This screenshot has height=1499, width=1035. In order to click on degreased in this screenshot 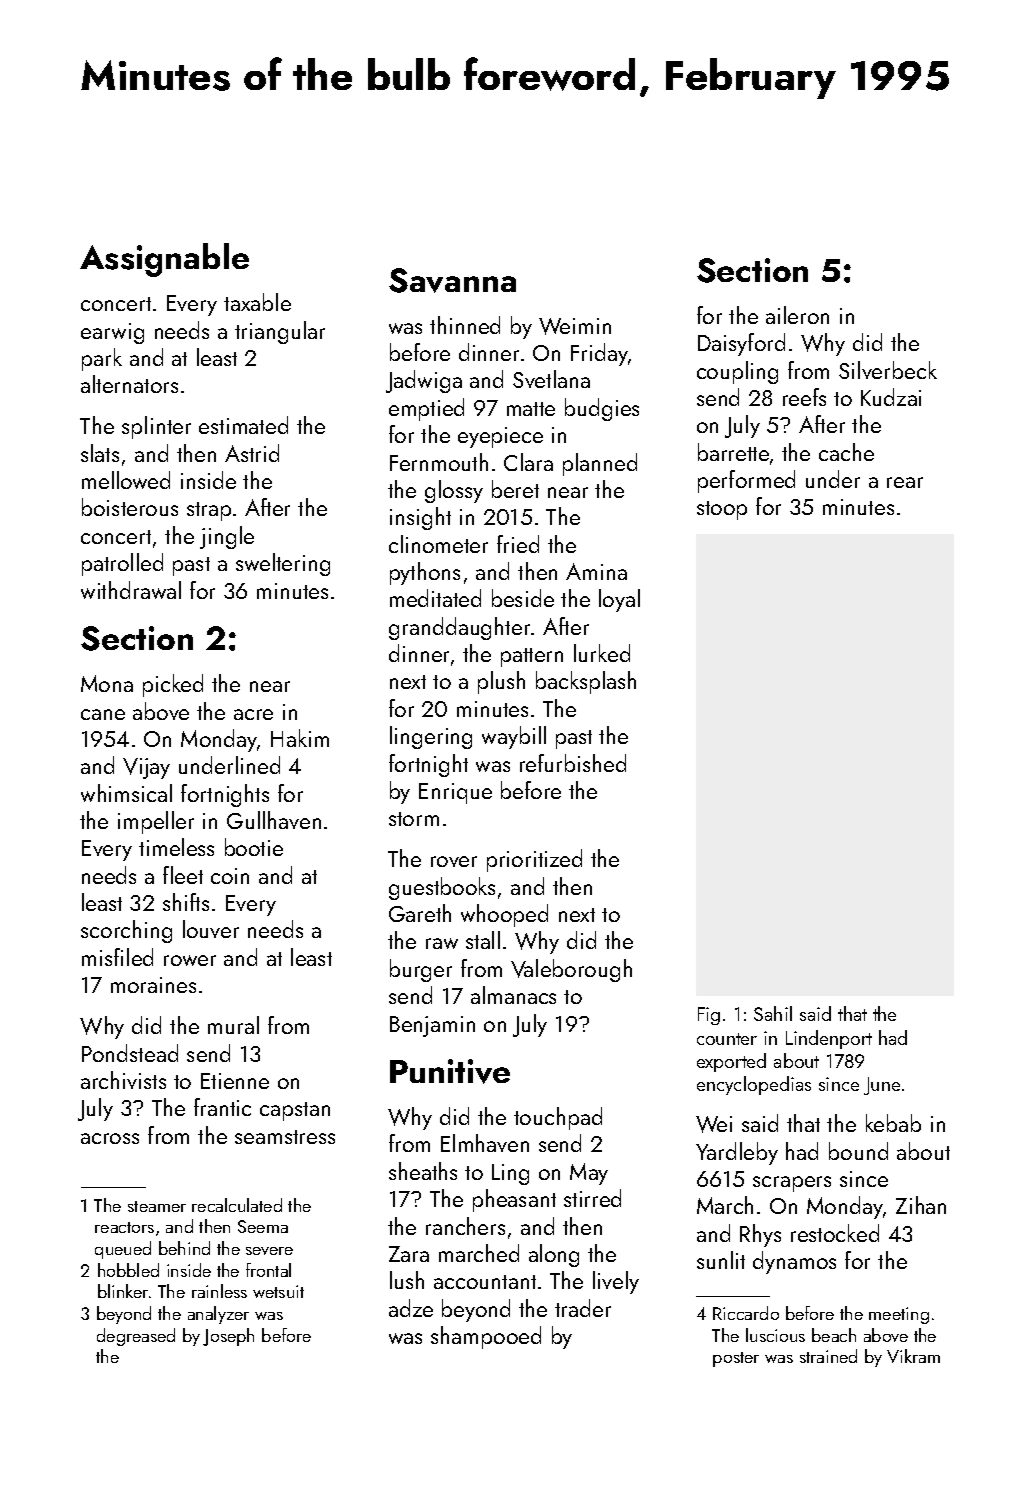, I will do `click(136, 1337)`.
